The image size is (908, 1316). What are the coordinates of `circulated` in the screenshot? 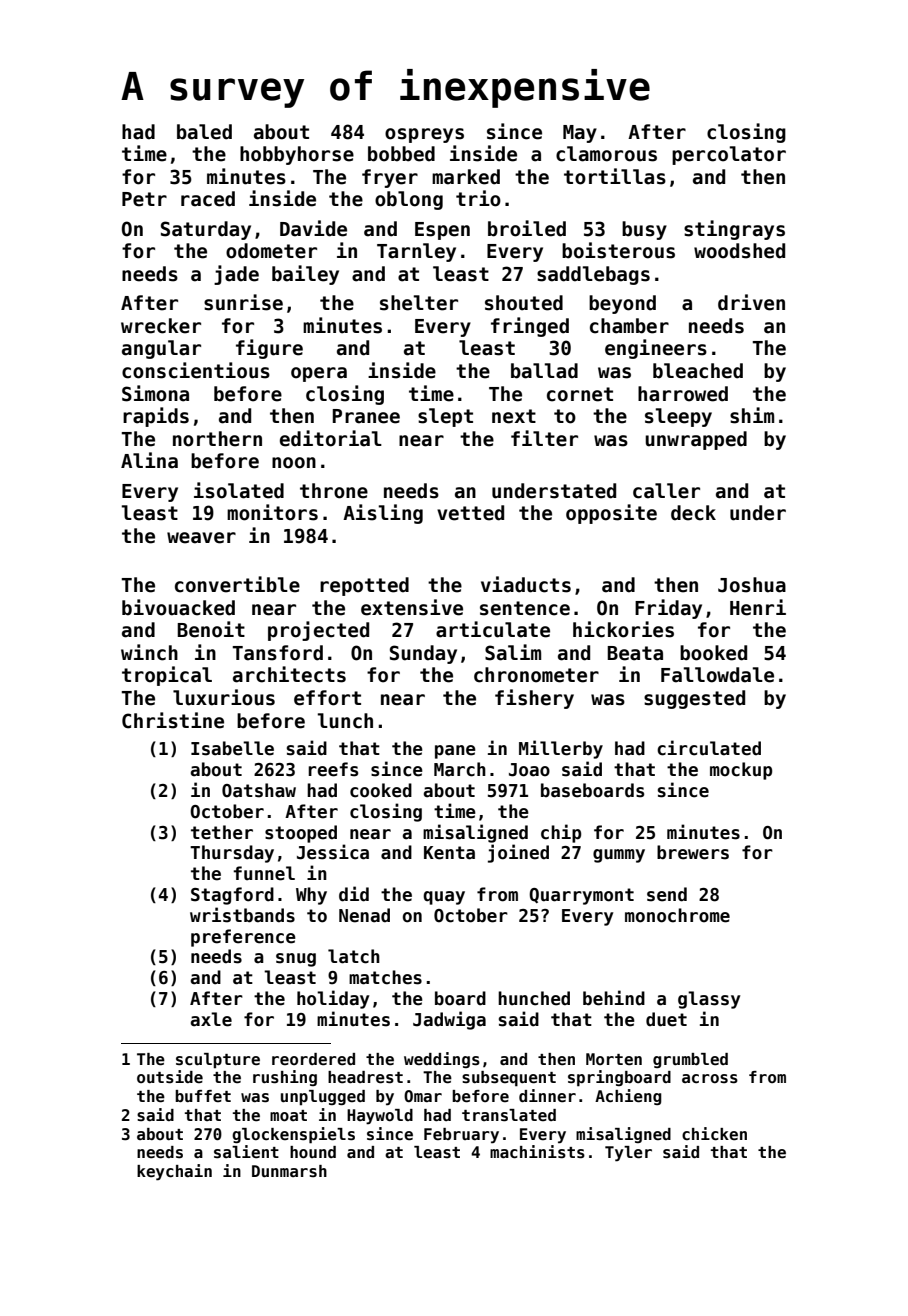 It's located at (709, 748).
